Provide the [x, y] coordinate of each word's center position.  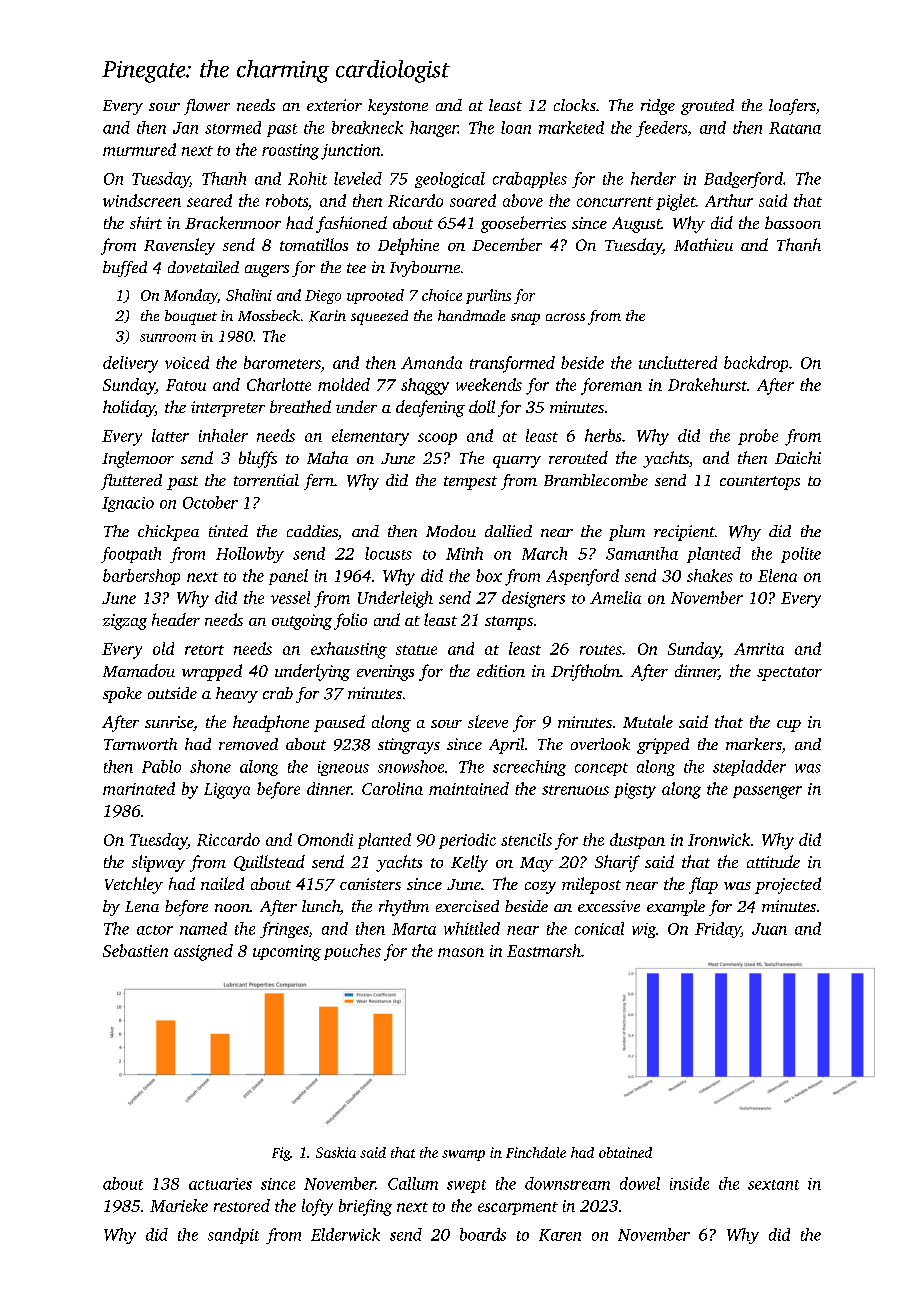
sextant [773, 1185]
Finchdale [536, 1152]
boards [483, 1234]
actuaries [220, 1184]
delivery [130, 364]
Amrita [759, 649]
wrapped [212, 672]
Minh [464, 553]
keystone [398, 107]
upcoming [287, 953]
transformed [512, 364]
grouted [707, 107]
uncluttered [678, 362]
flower [207, 107]
